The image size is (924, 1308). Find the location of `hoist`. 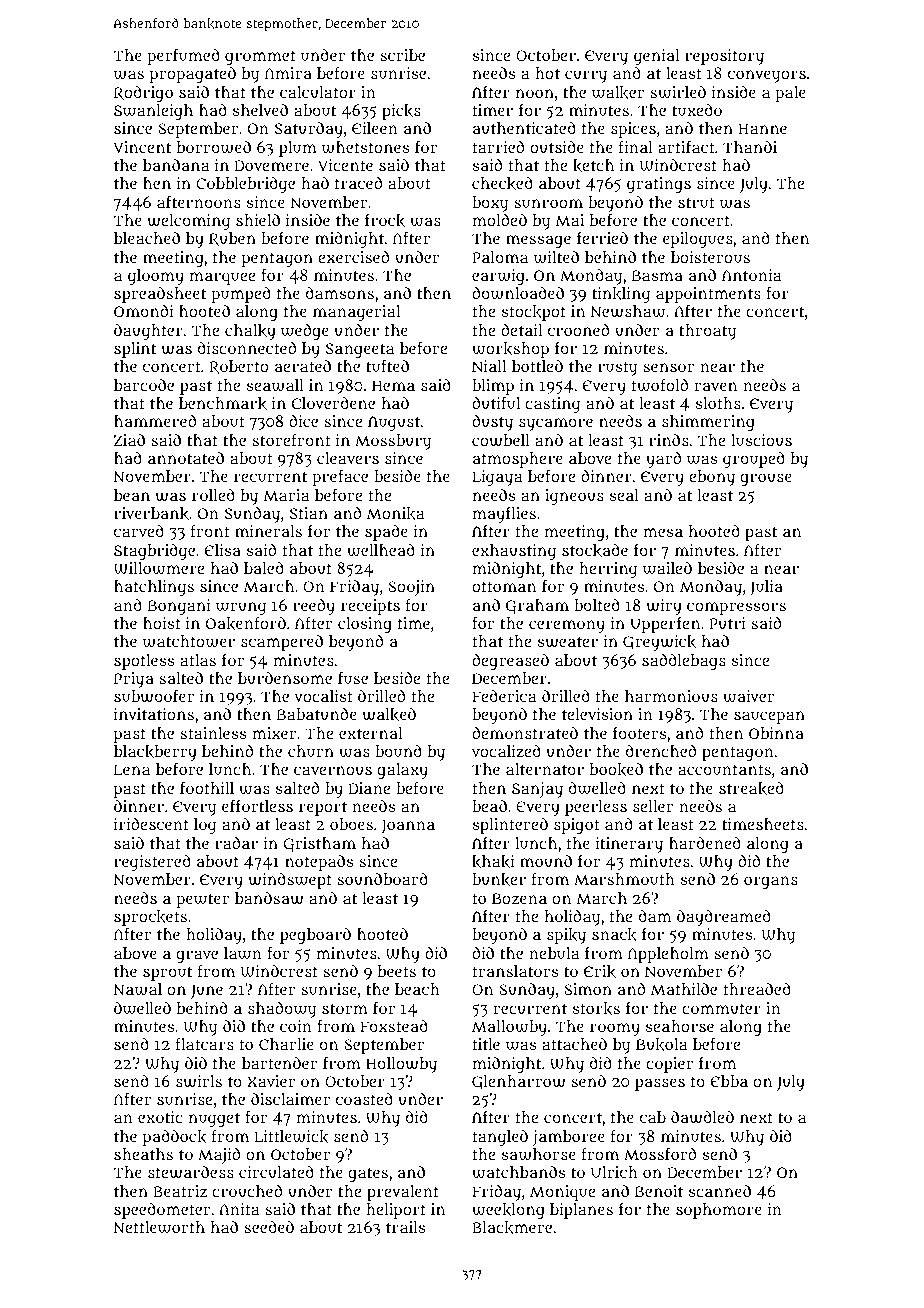

hoist is located at coordinates (162, 623).
